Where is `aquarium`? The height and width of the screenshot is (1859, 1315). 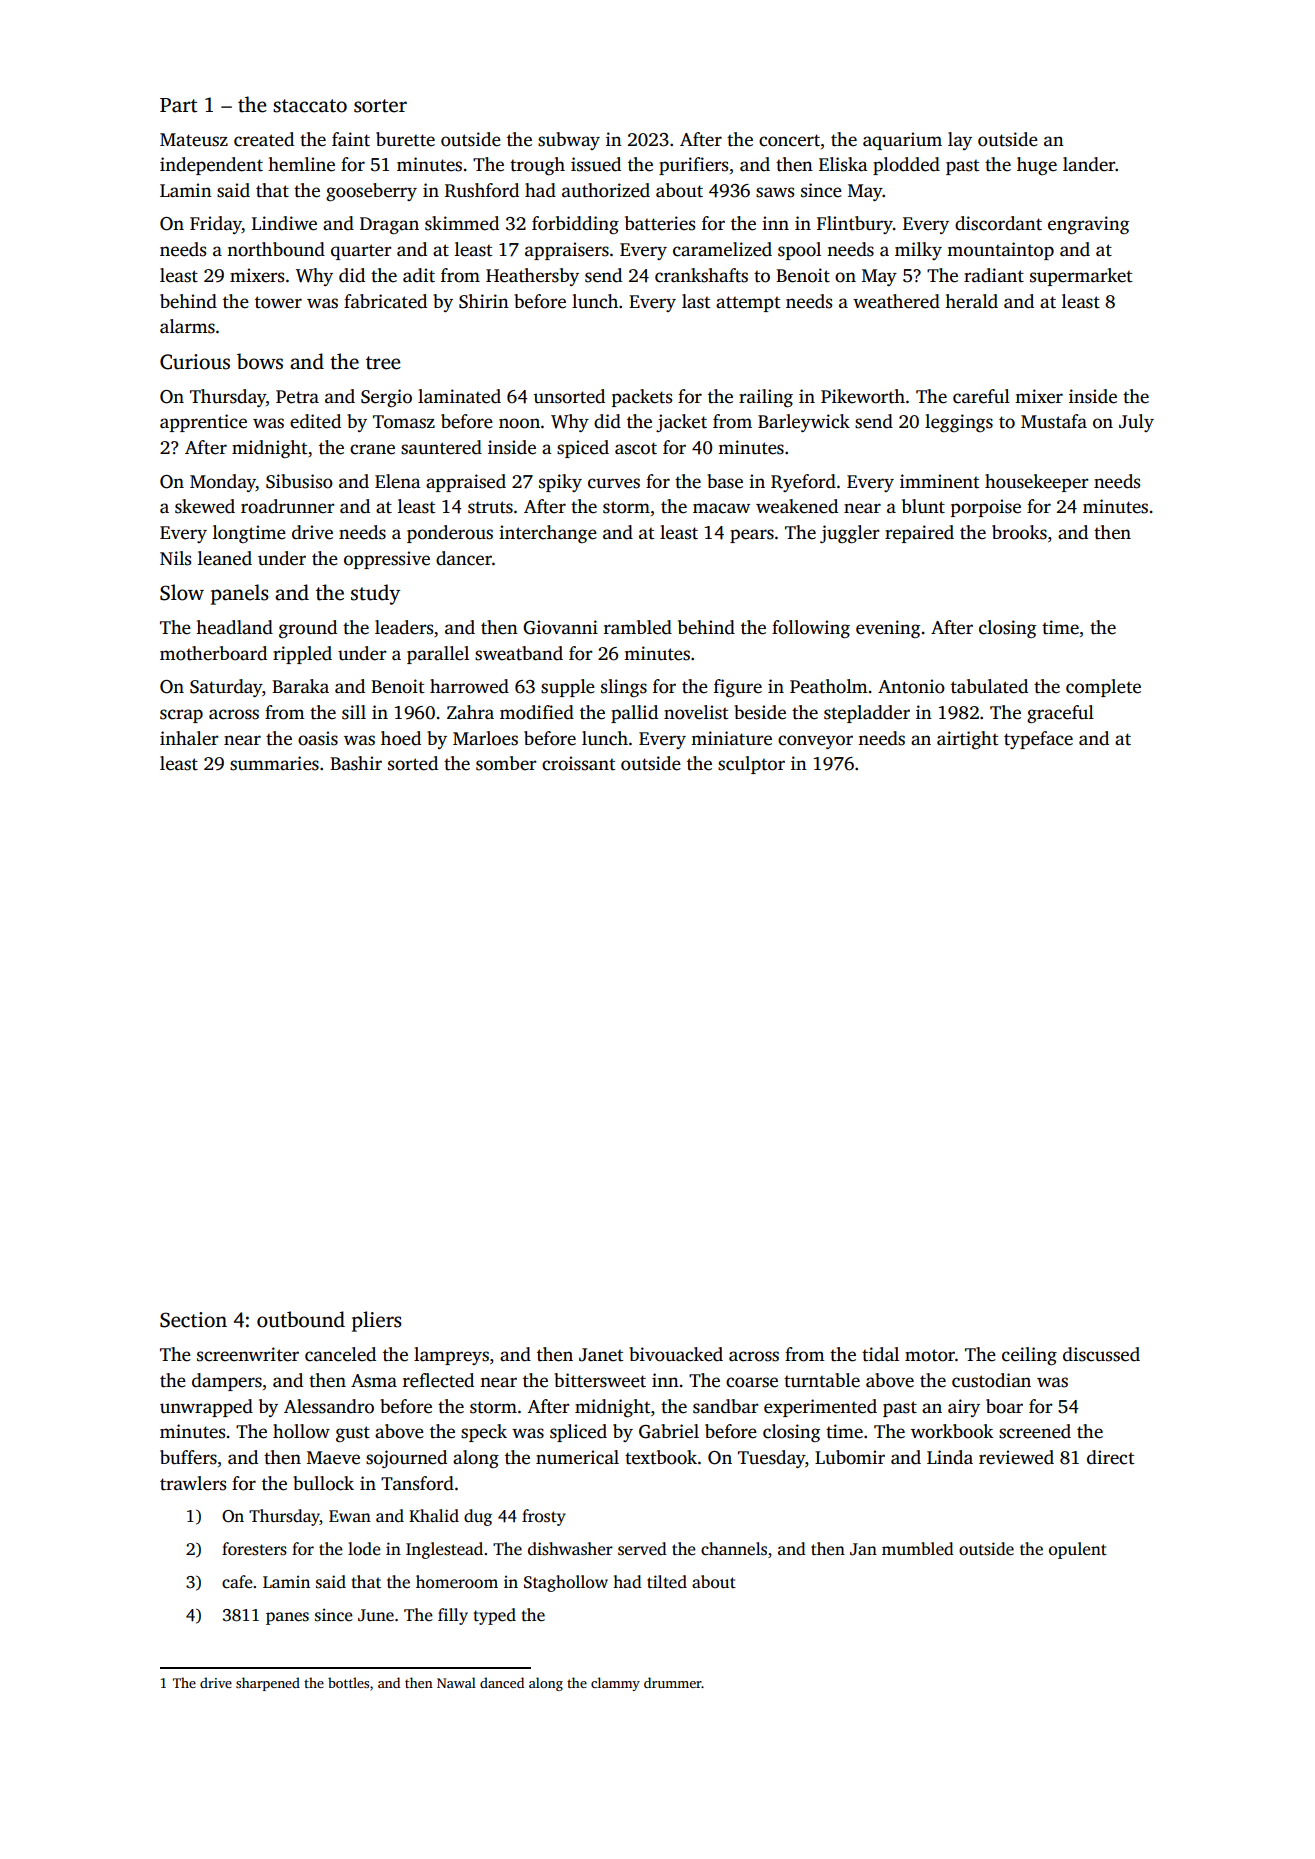 aquarium is located at coordinates (902, 141).
